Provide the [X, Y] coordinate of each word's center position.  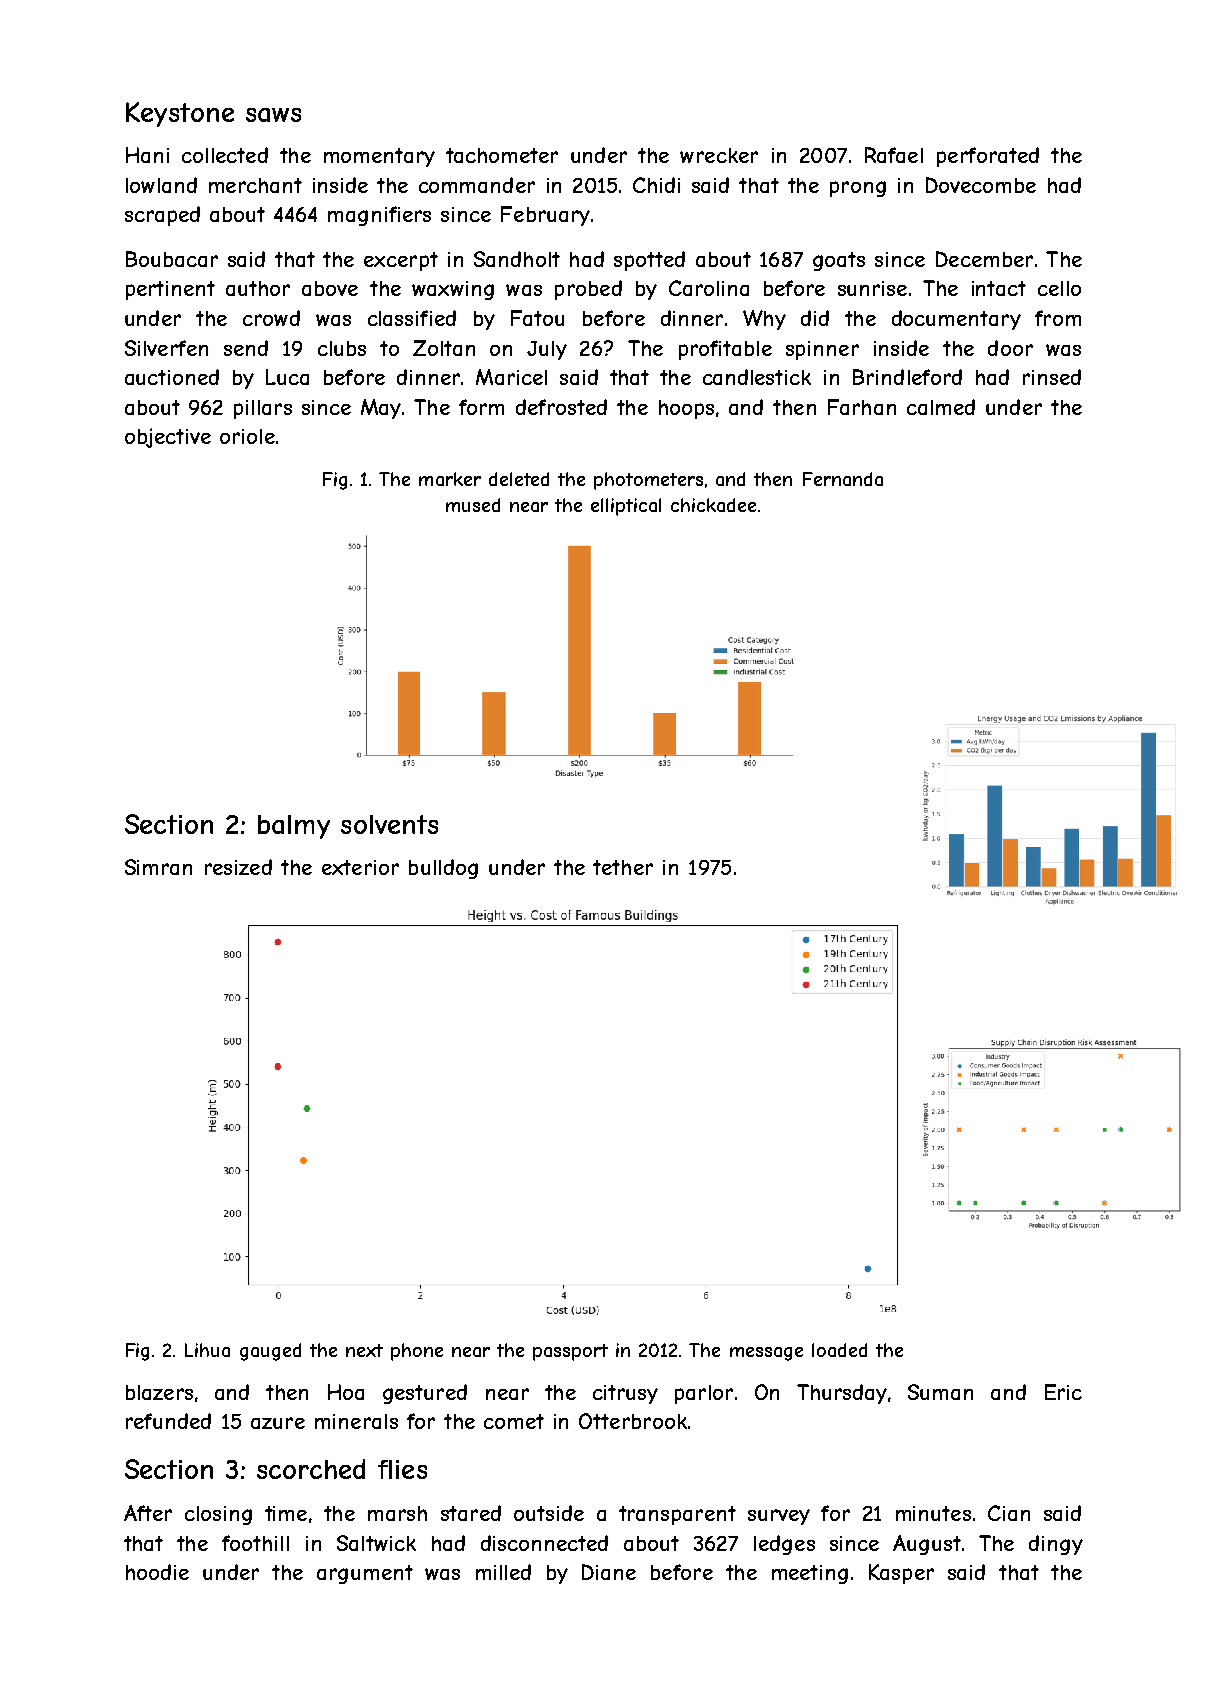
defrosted [561, 407]
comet [514, 1421]
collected [225, 155]
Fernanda [843, 479]
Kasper [901, 1574]
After [148, 1513]
